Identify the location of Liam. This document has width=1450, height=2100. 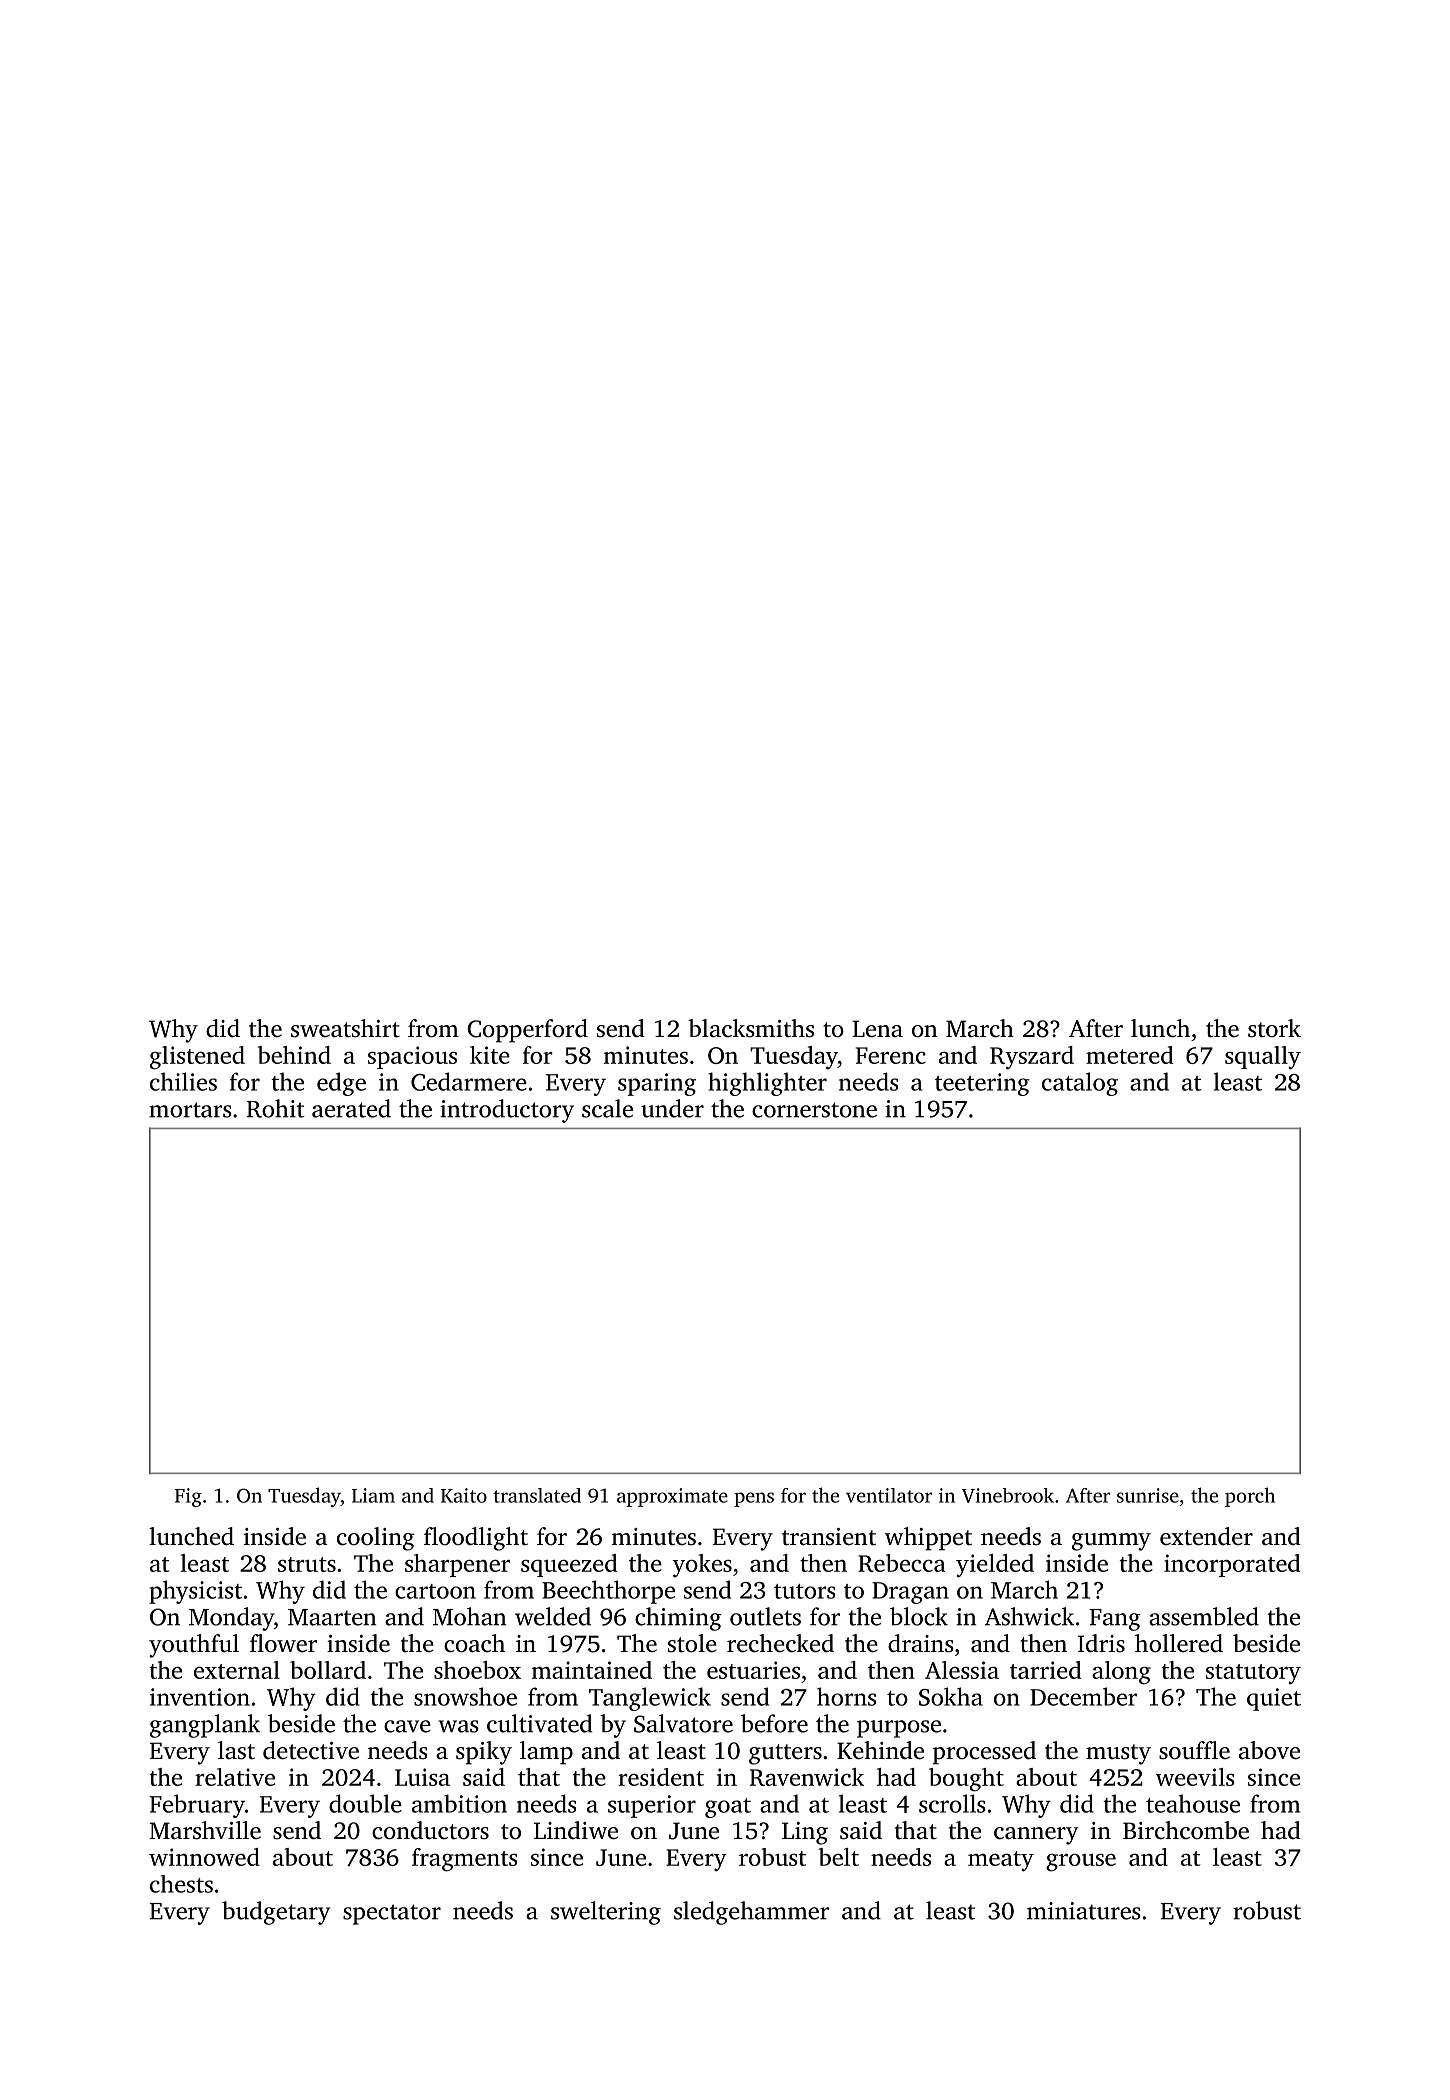
(373, 1495).
